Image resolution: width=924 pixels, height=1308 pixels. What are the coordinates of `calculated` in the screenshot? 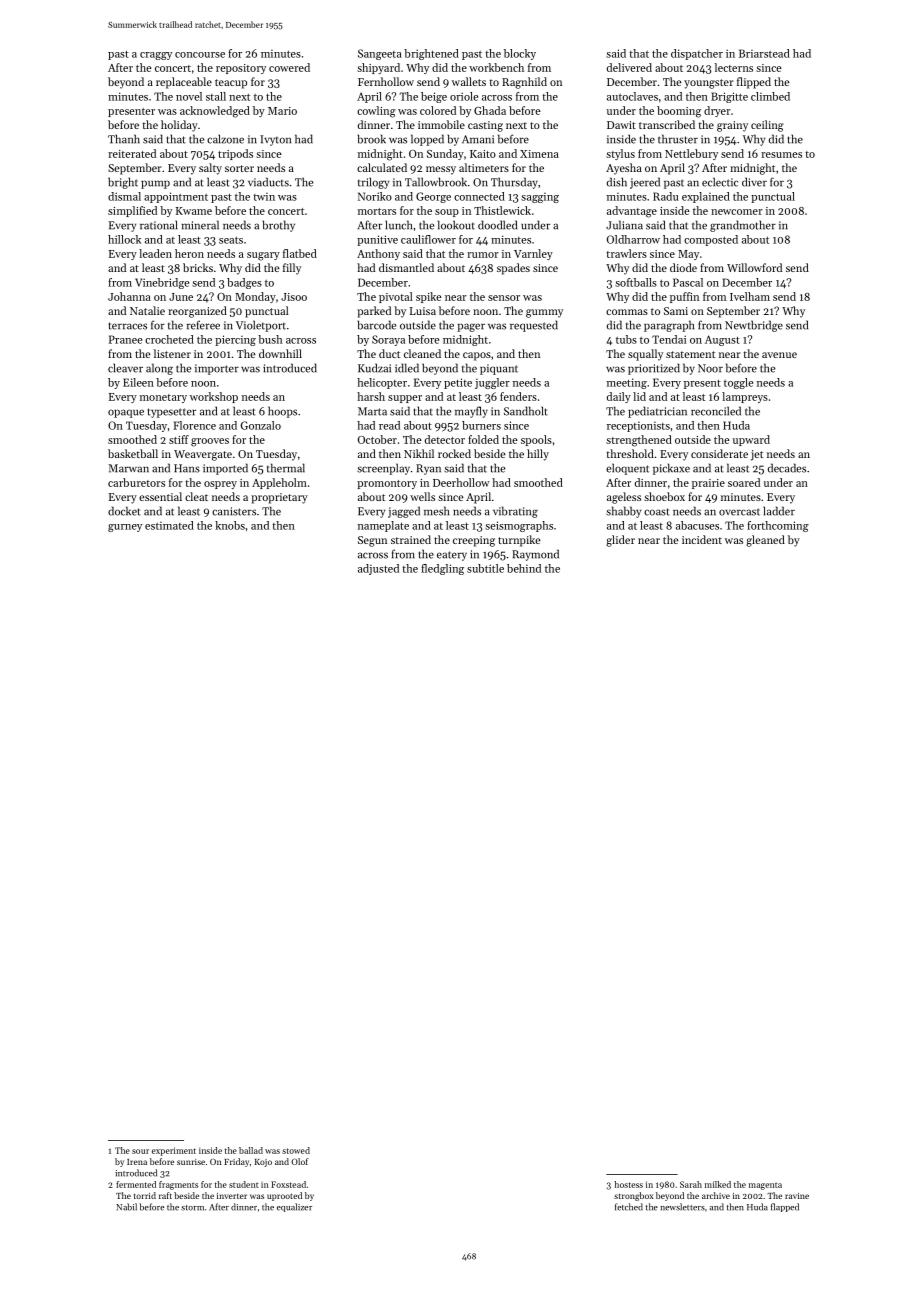 It's located at (382, 167).
